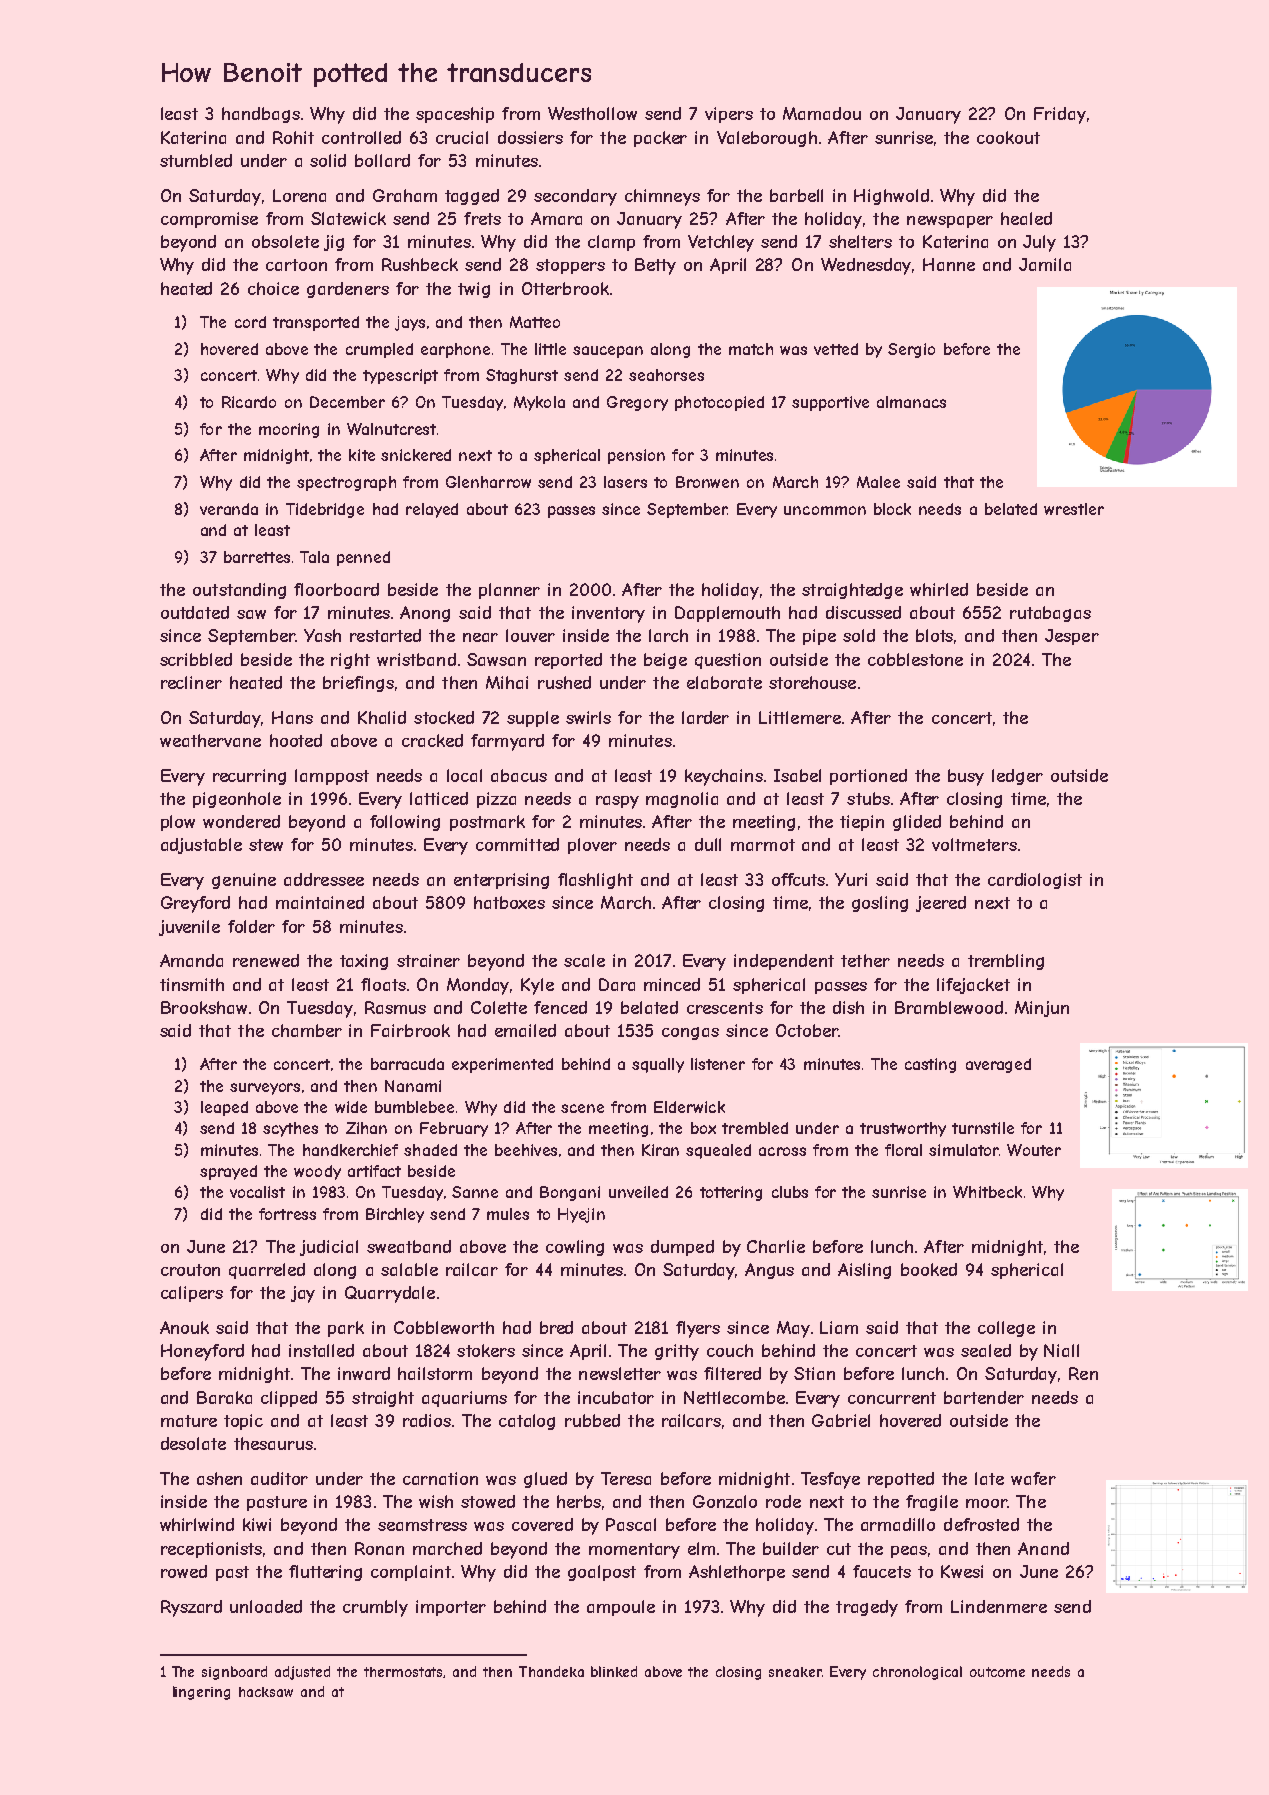 The width and height of the page is (1269, 1795). What do you see at coordinates (721, 243) in the page?
I see `Vetchley` at bounding box center [721, 243].
